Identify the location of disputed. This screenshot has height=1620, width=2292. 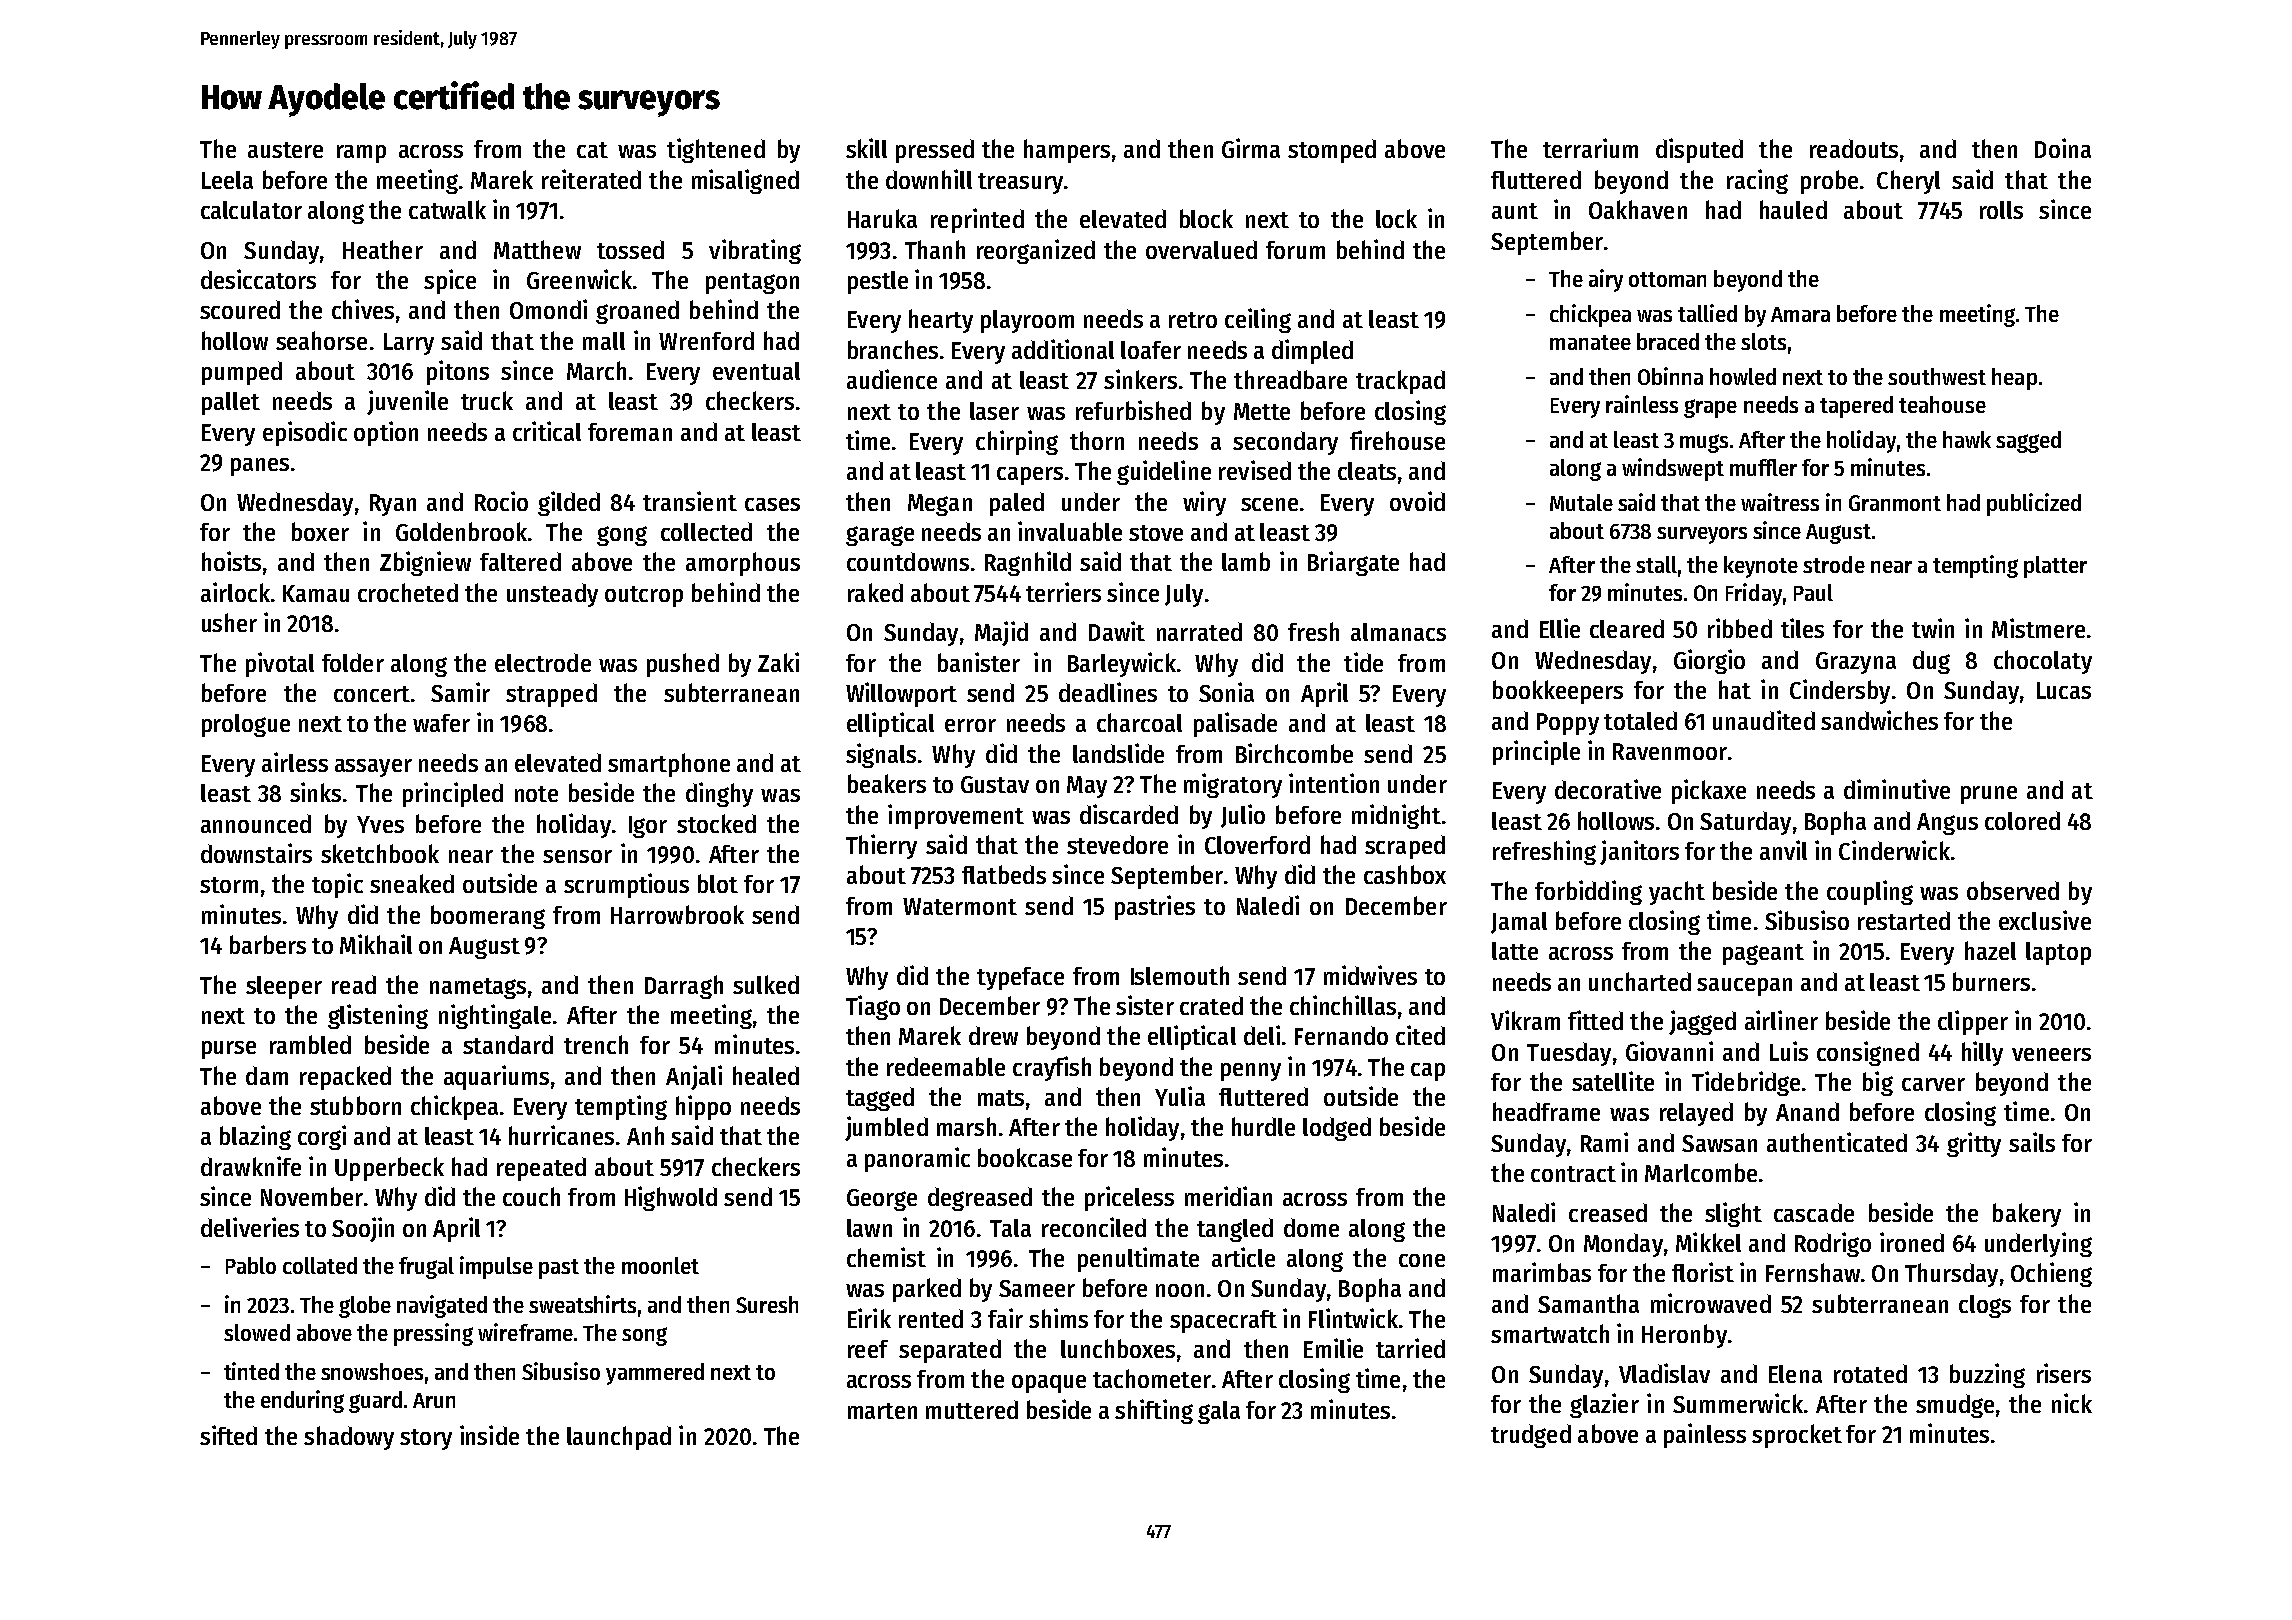
(1699, 150).
